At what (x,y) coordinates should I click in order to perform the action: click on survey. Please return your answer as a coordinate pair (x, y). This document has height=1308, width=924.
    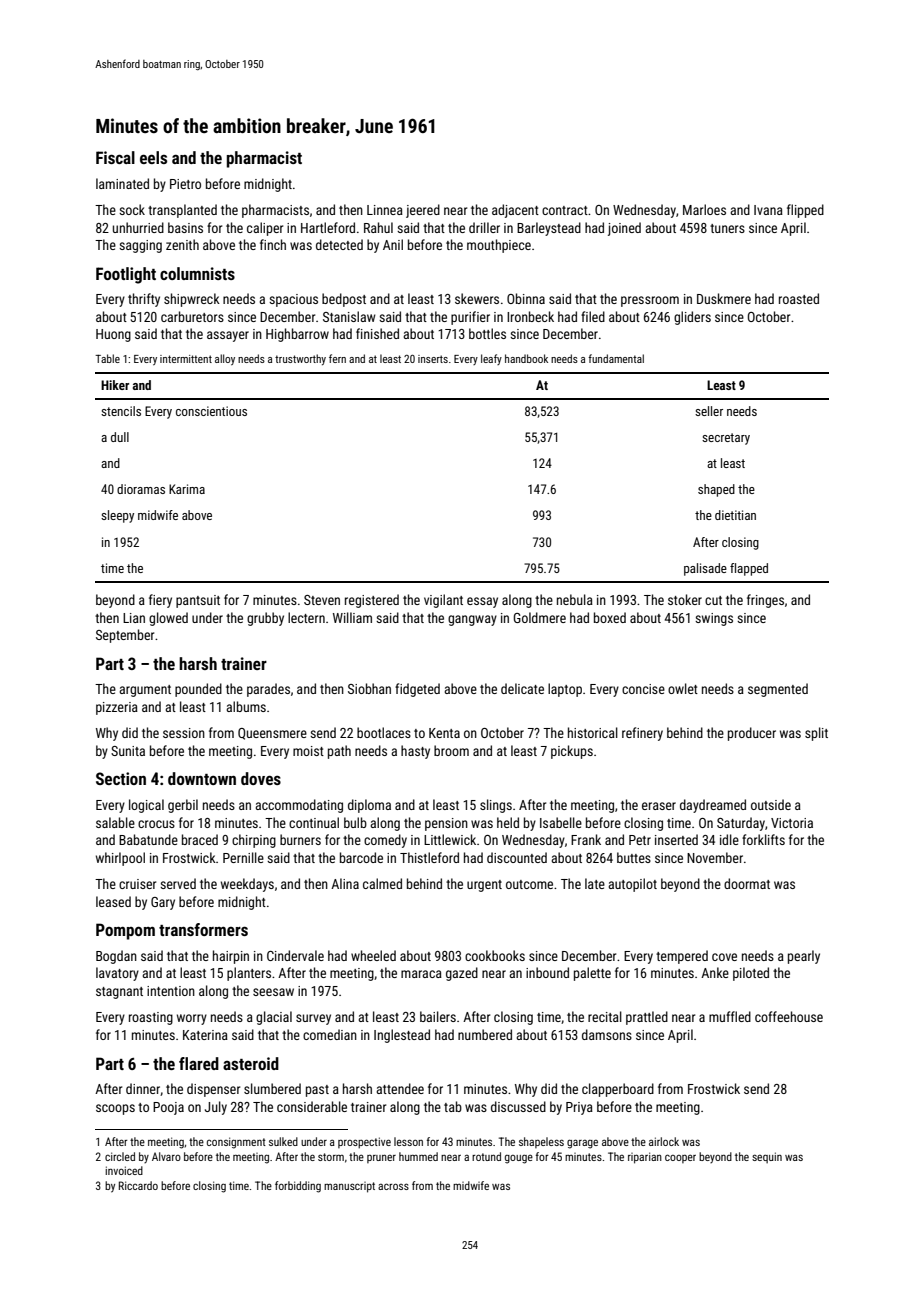
    Looking at the image, I should click on (313, 1019).
